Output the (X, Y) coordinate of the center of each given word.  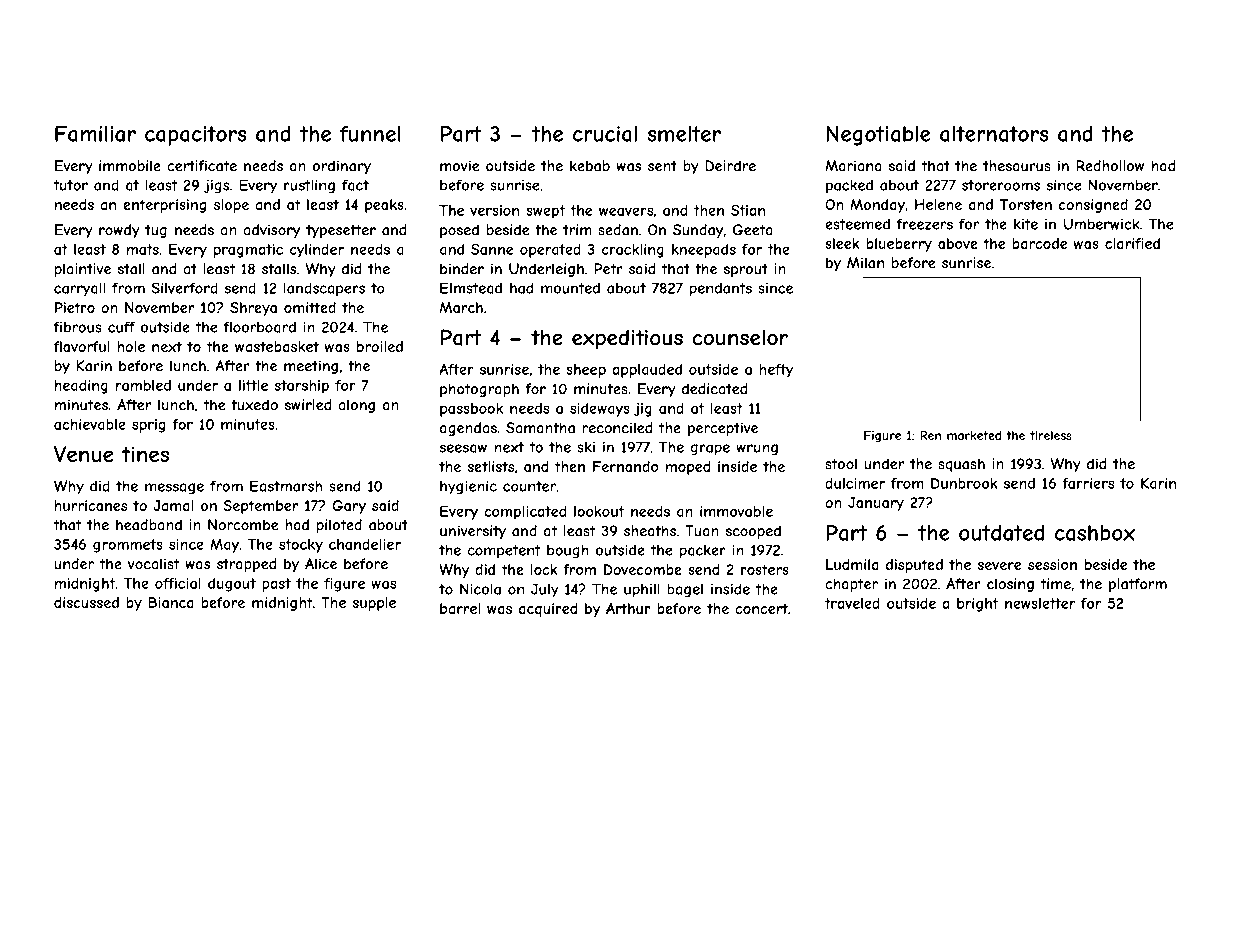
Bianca (171, 602)
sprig (148, 426)
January (876, 504)
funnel (370, 134)
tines (145, 454)
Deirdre (730, 166)
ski (586, 447)
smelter (684, 134)
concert (761, 608)
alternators (994, 134)
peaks (384, 206)
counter (529, 486)
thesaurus (1017, 166)
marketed (974, 435)
